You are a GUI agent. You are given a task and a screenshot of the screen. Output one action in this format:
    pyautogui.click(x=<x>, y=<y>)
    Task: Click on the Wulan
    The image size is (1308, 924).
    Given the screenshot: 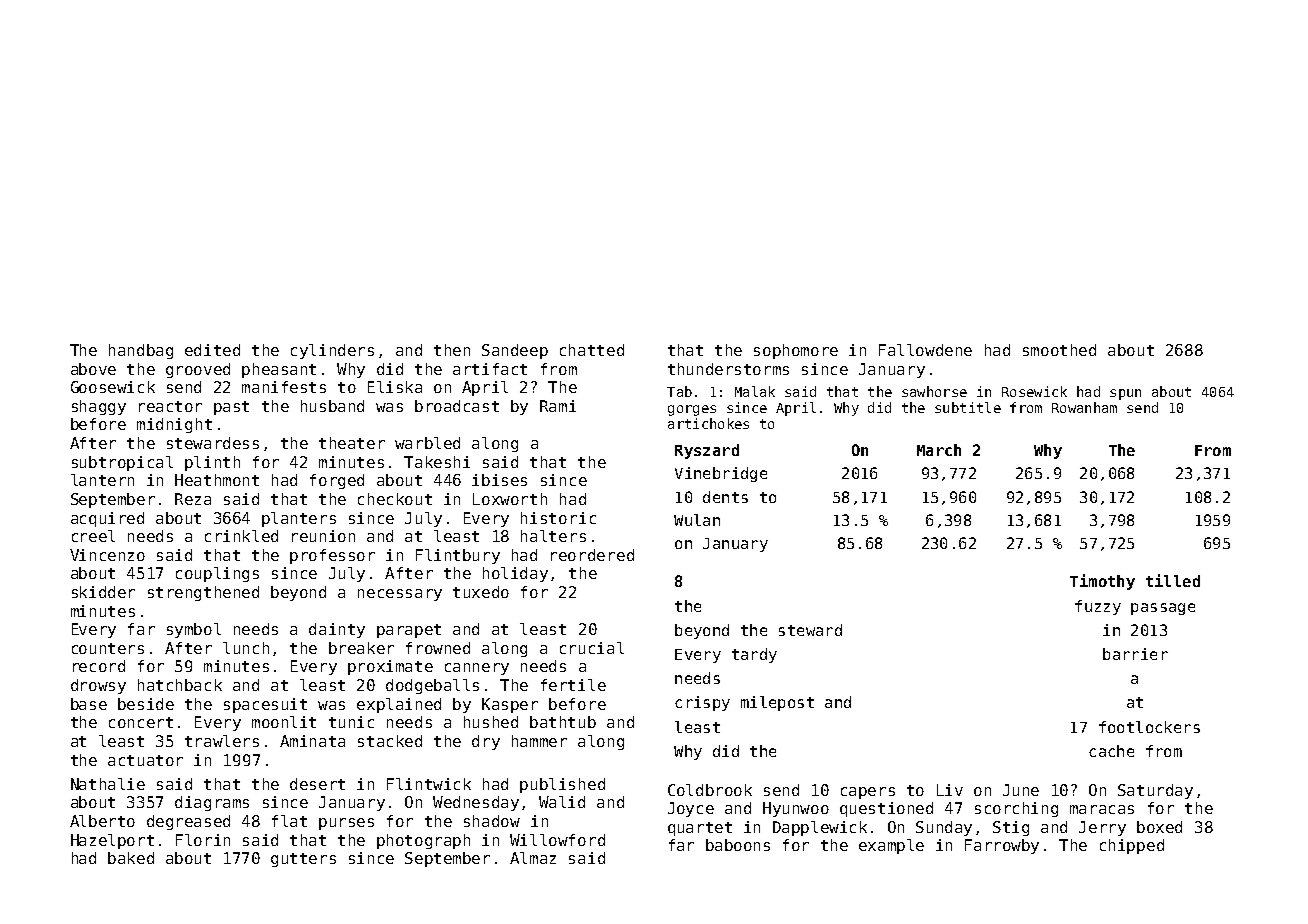 What is the action you would take?
    pyautogui.click(x=697, y=520)
